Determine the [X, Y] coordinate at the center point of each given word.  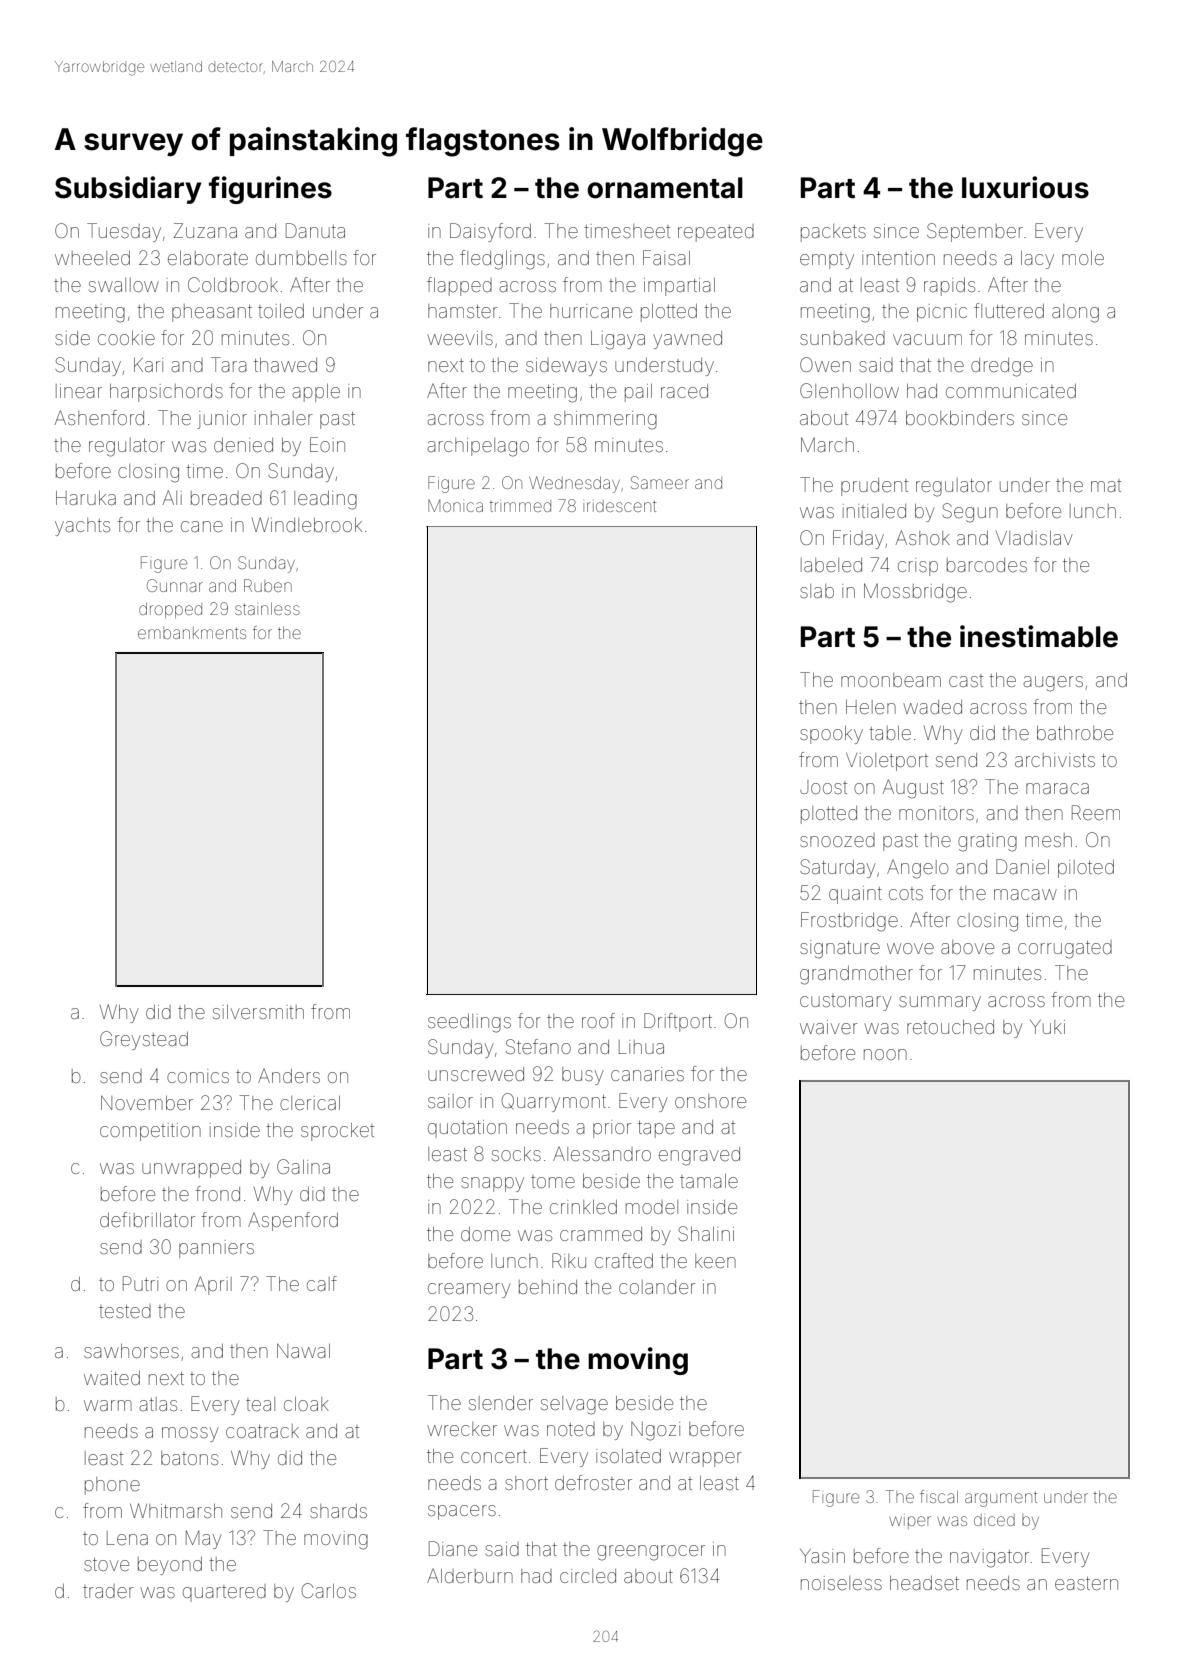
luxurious [1025, 187]
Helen [871, 707]
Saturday [838, 868]
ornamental [665, 188]
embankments [192, 633]
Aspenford [293, 1221]
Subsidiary [128, 190]
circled [588, 1576]
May [204, 1539]
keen [715, 1261]
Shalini [706, 1233]
